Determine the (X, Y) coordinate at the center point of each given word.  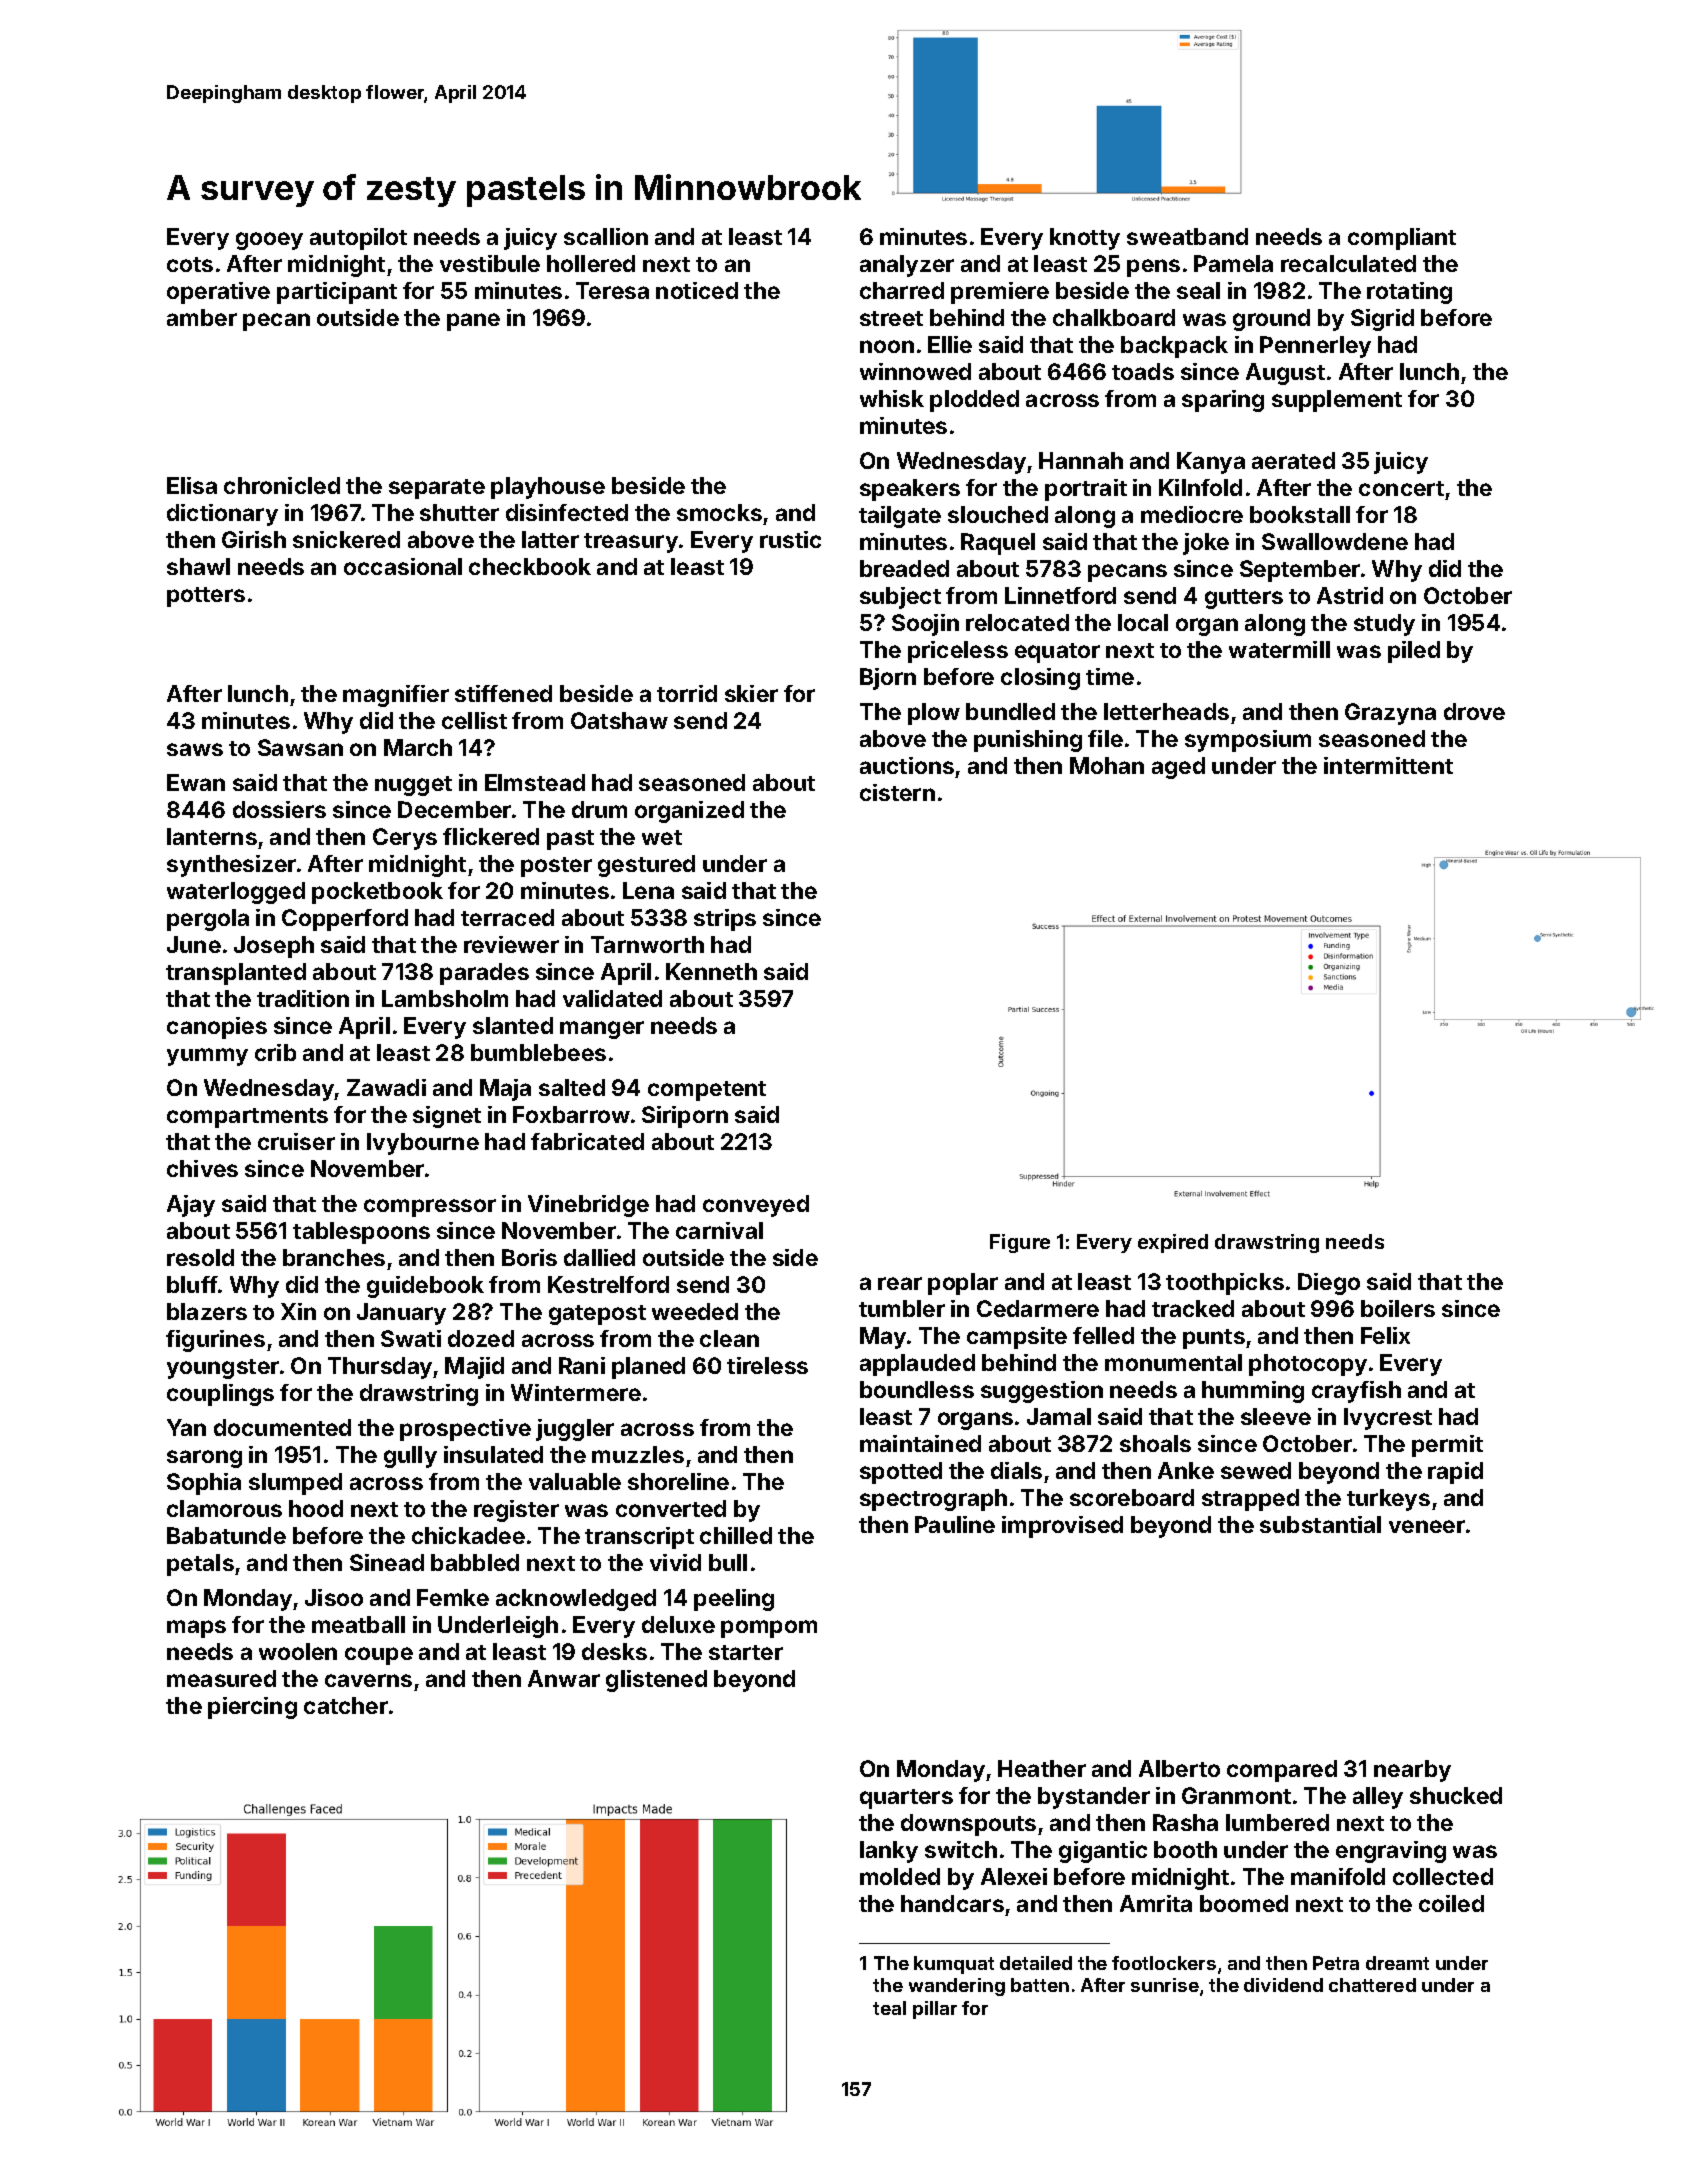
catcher (346, 1705)
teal (889, 2008)
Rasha (1185, 1822)
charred (902, 290)
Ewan (196, 782)
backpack (1174, 347)
